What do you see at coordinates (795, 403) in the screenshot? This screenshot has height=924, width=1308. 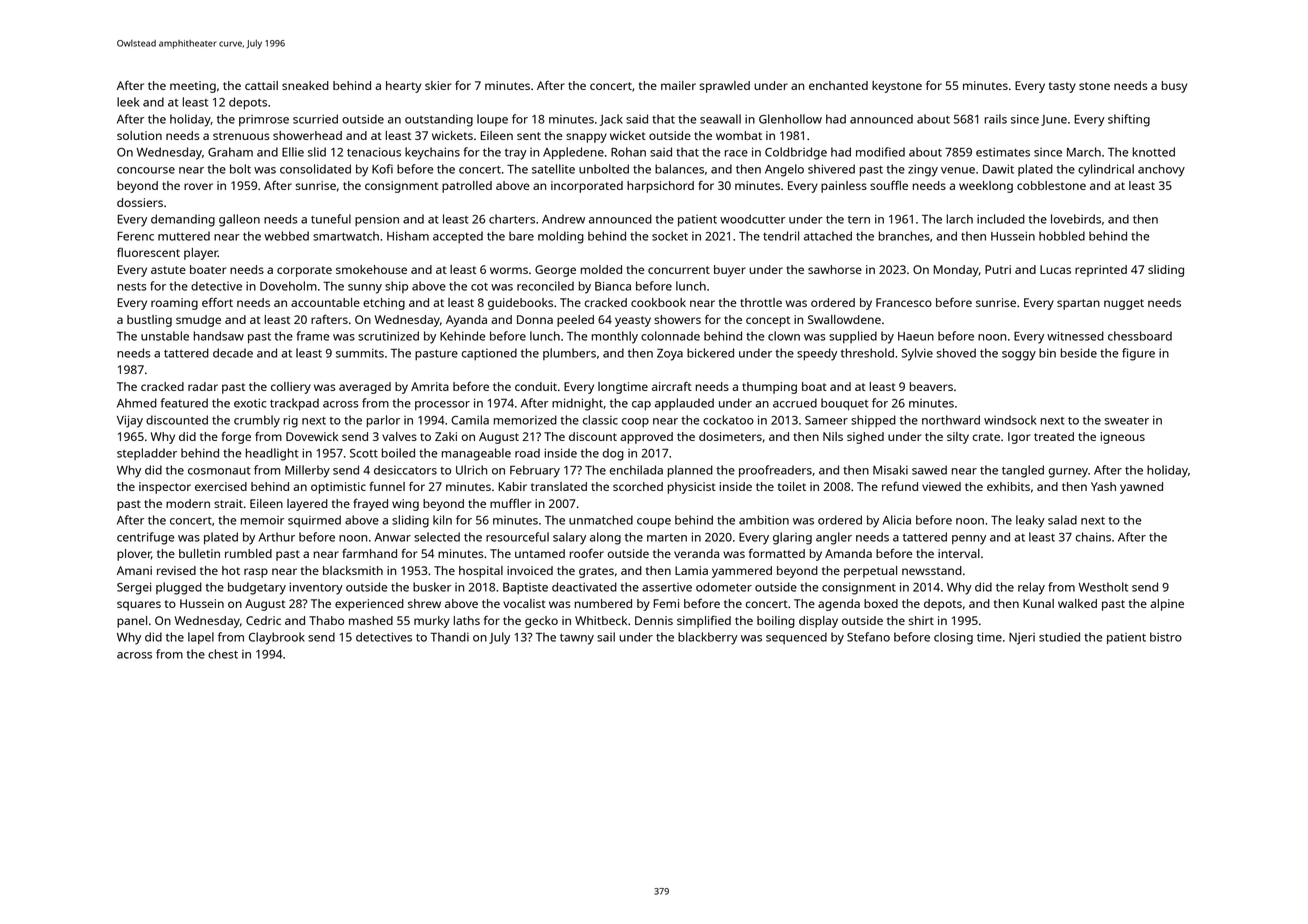 I see `accrued` at bounding box center [795, 403].
